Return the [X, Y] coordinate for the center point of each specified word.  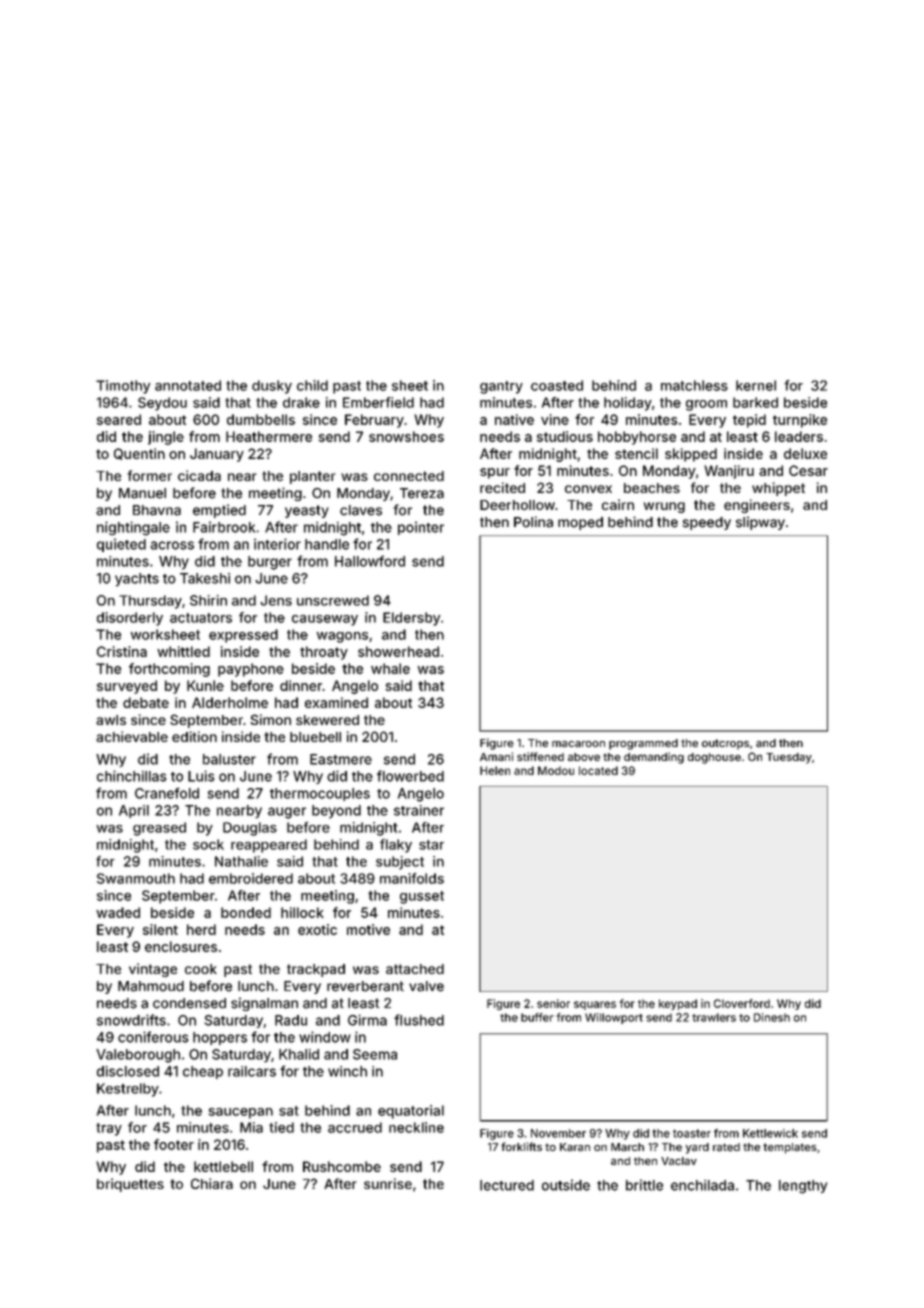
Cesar [808, 470]
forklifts [521, 1146]
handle [327, 544]
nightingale [133, 528]
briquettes [130, 1185]
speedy [706, 523]
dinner [301, 685]
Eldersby [411, 619]
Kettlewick [770, 1133]
